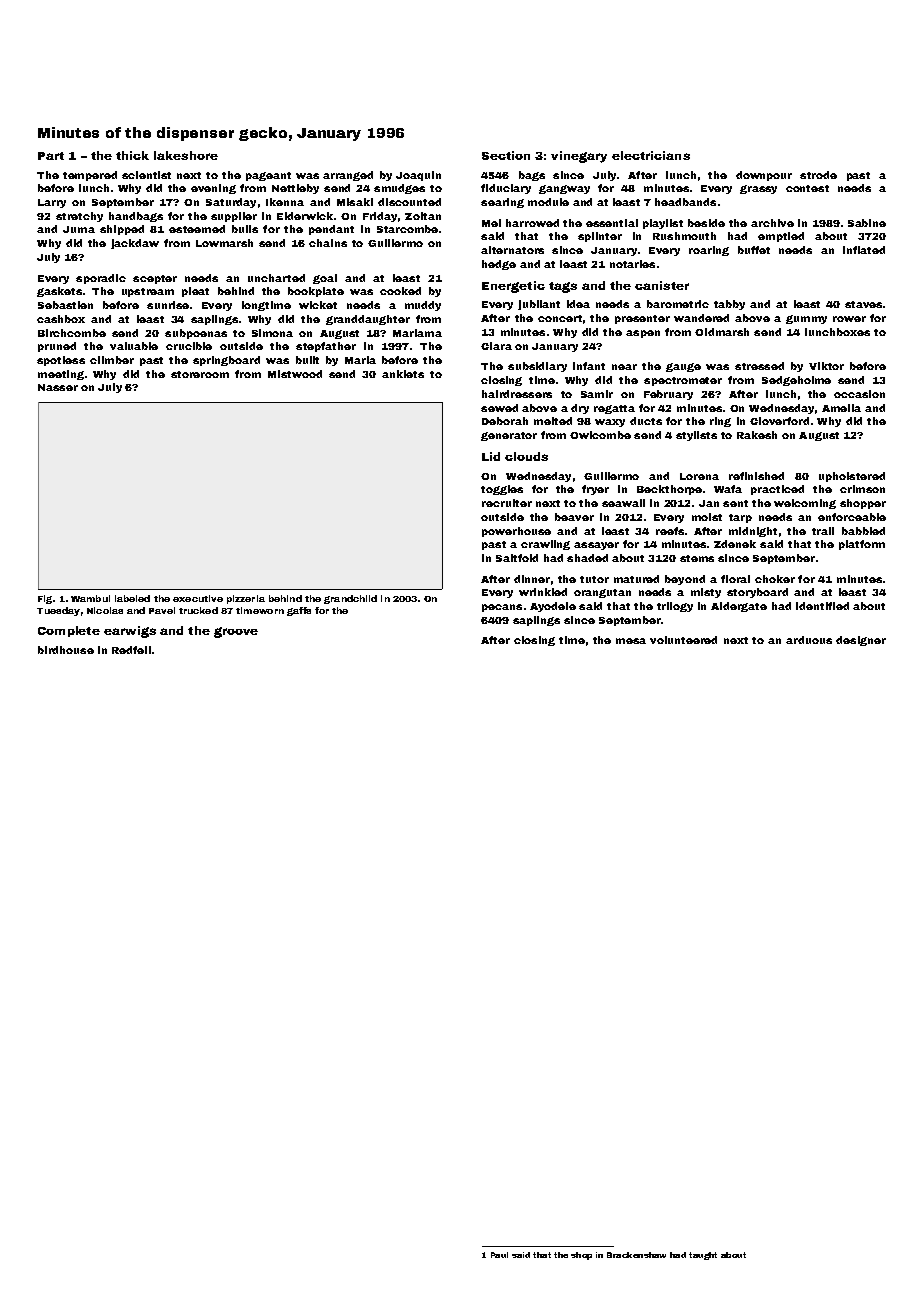  What do you see at coordinates (66, 650) in the screenshot?
I see `birdhouse` at bounding box center [66, 650].
